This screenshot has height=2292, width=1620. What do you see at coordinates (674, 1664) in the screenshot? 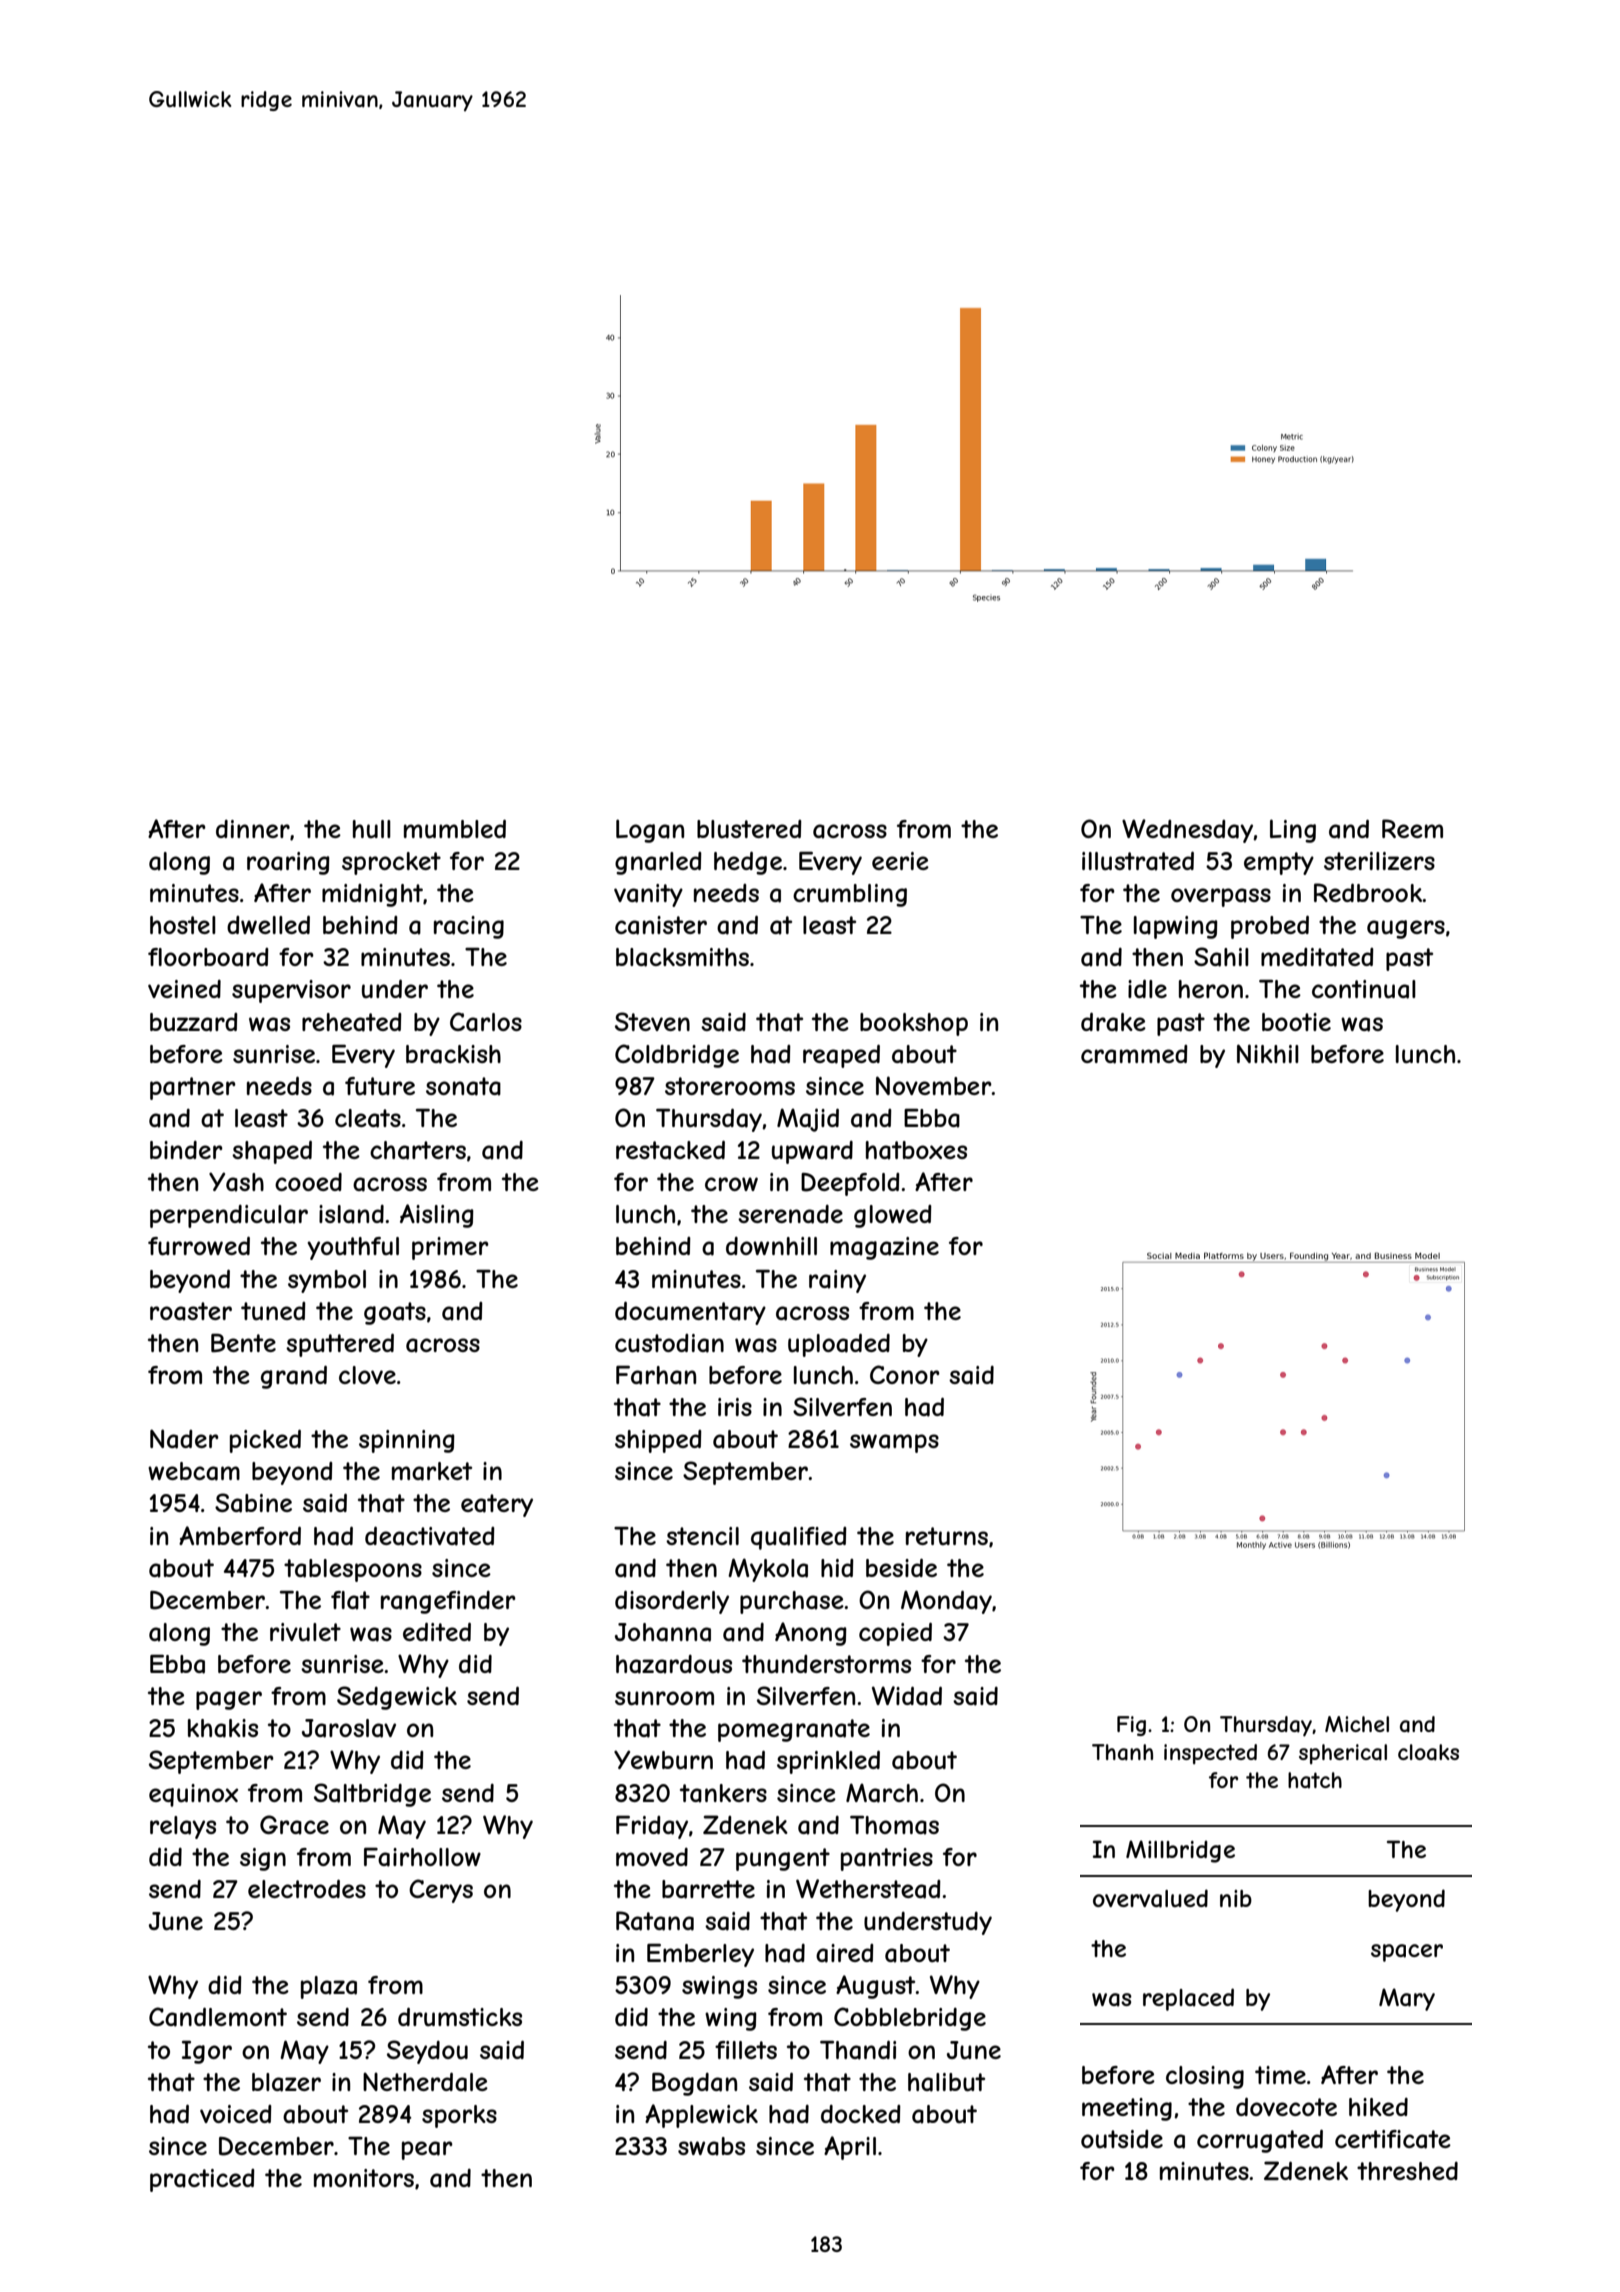
I see `hazardous` at bounding box center [674, 1664].
